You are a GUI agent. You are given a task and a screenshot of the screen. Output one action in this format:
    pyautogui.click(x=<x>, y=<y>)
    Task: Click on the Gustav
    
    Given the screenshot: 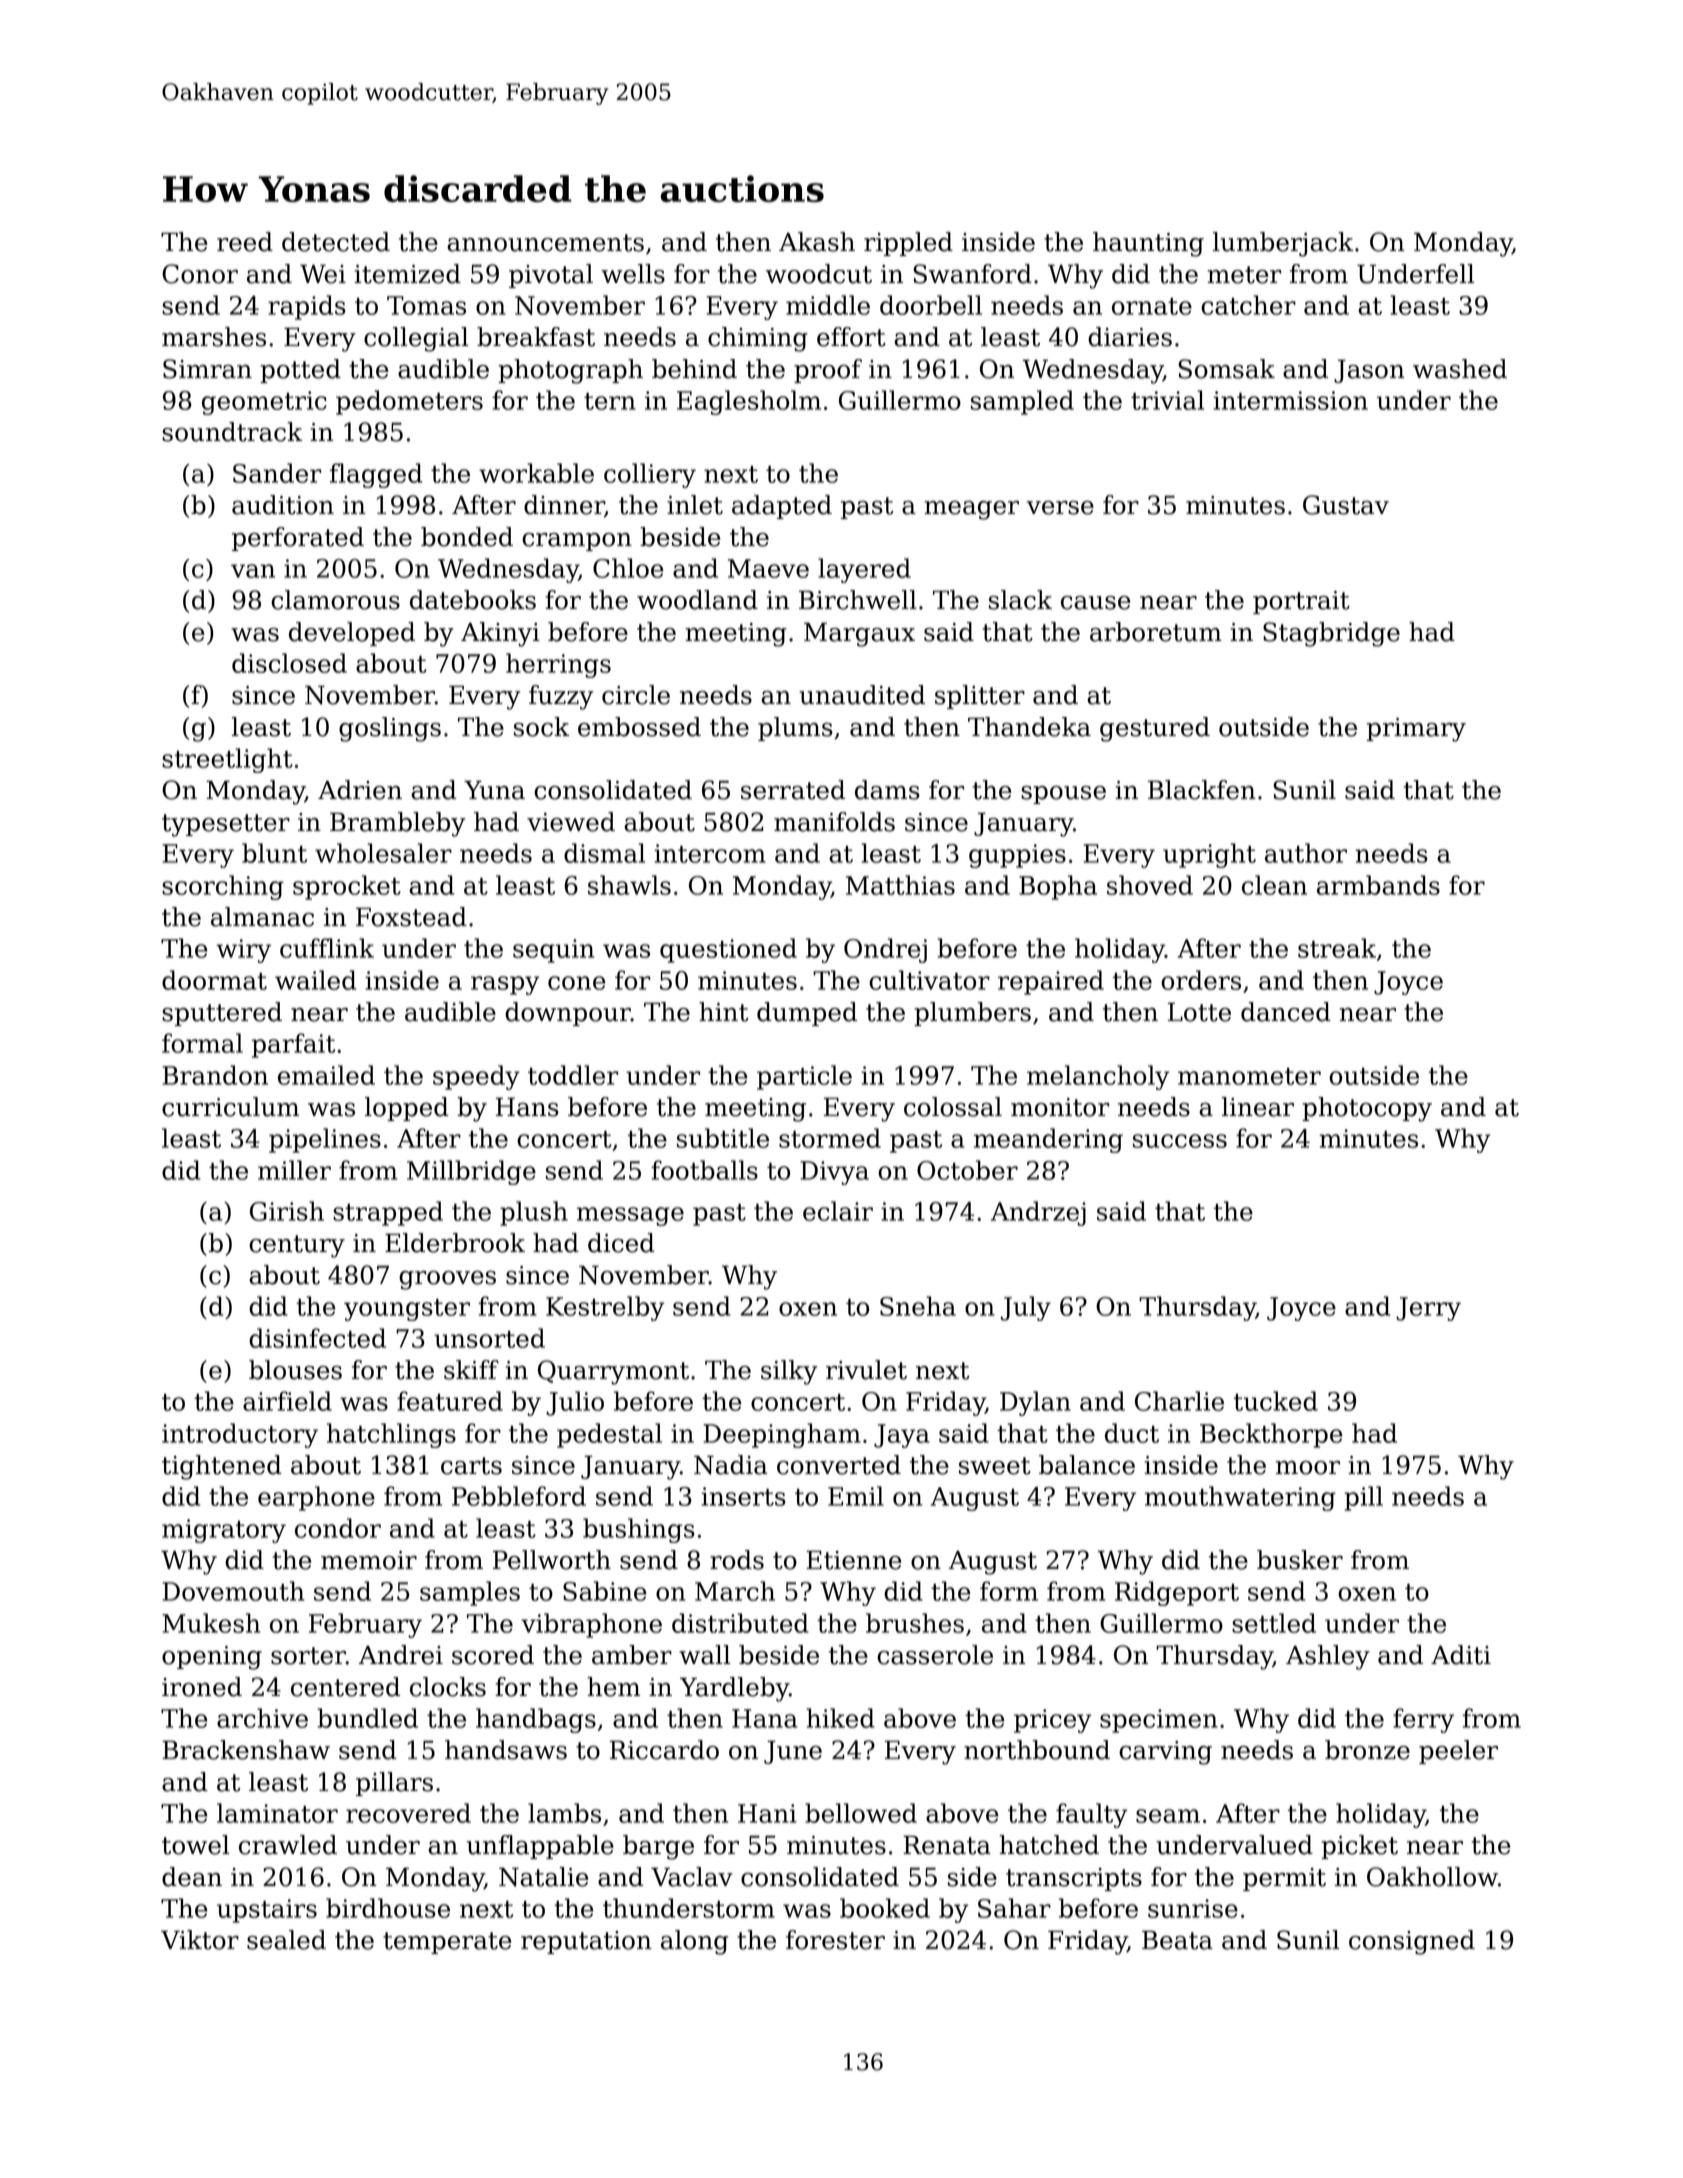 What is the action you would take?
    pyautogui.click(x=1346, y=505)
